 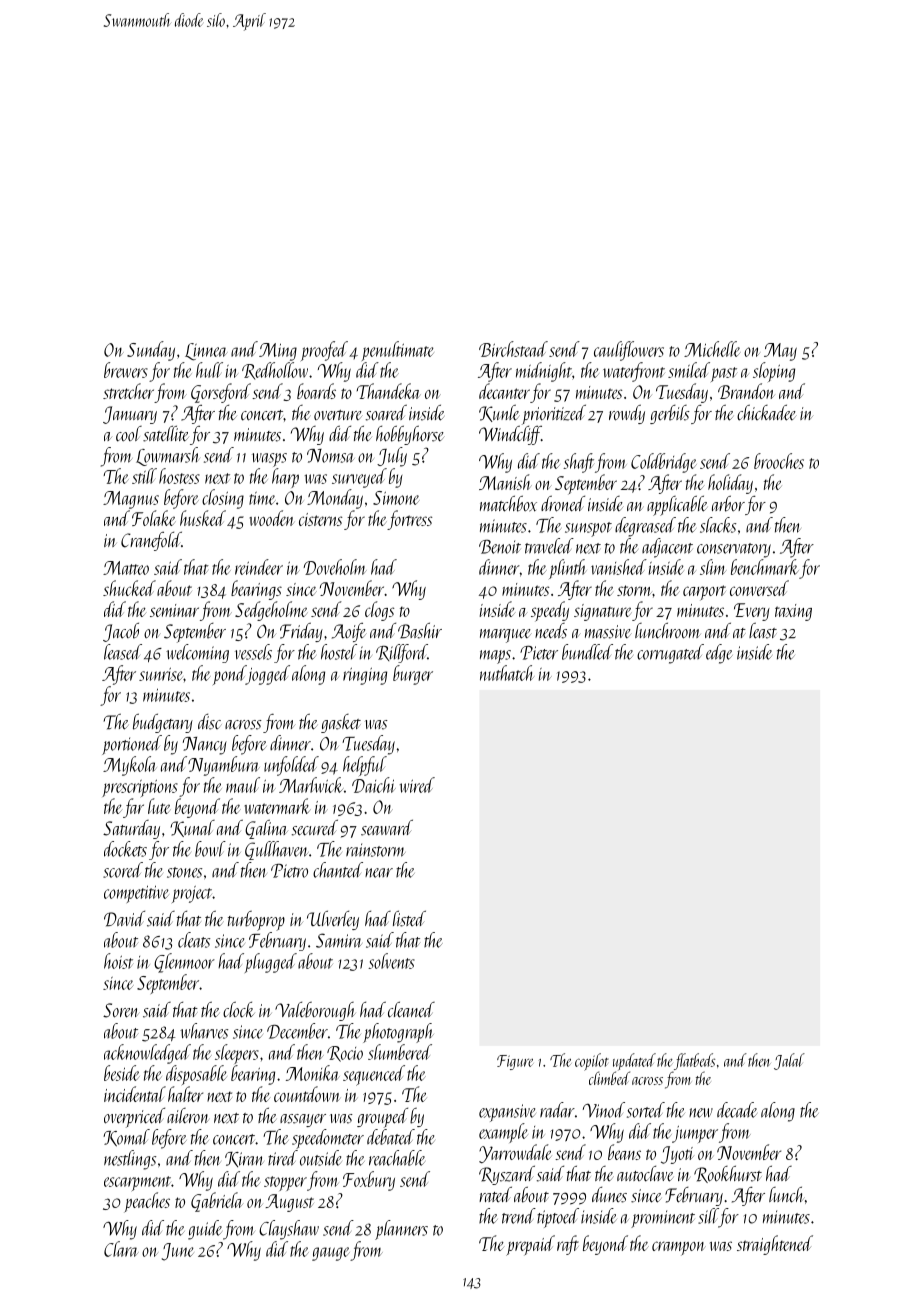 I want to click on corrugated, so click(x=670, y=654).
